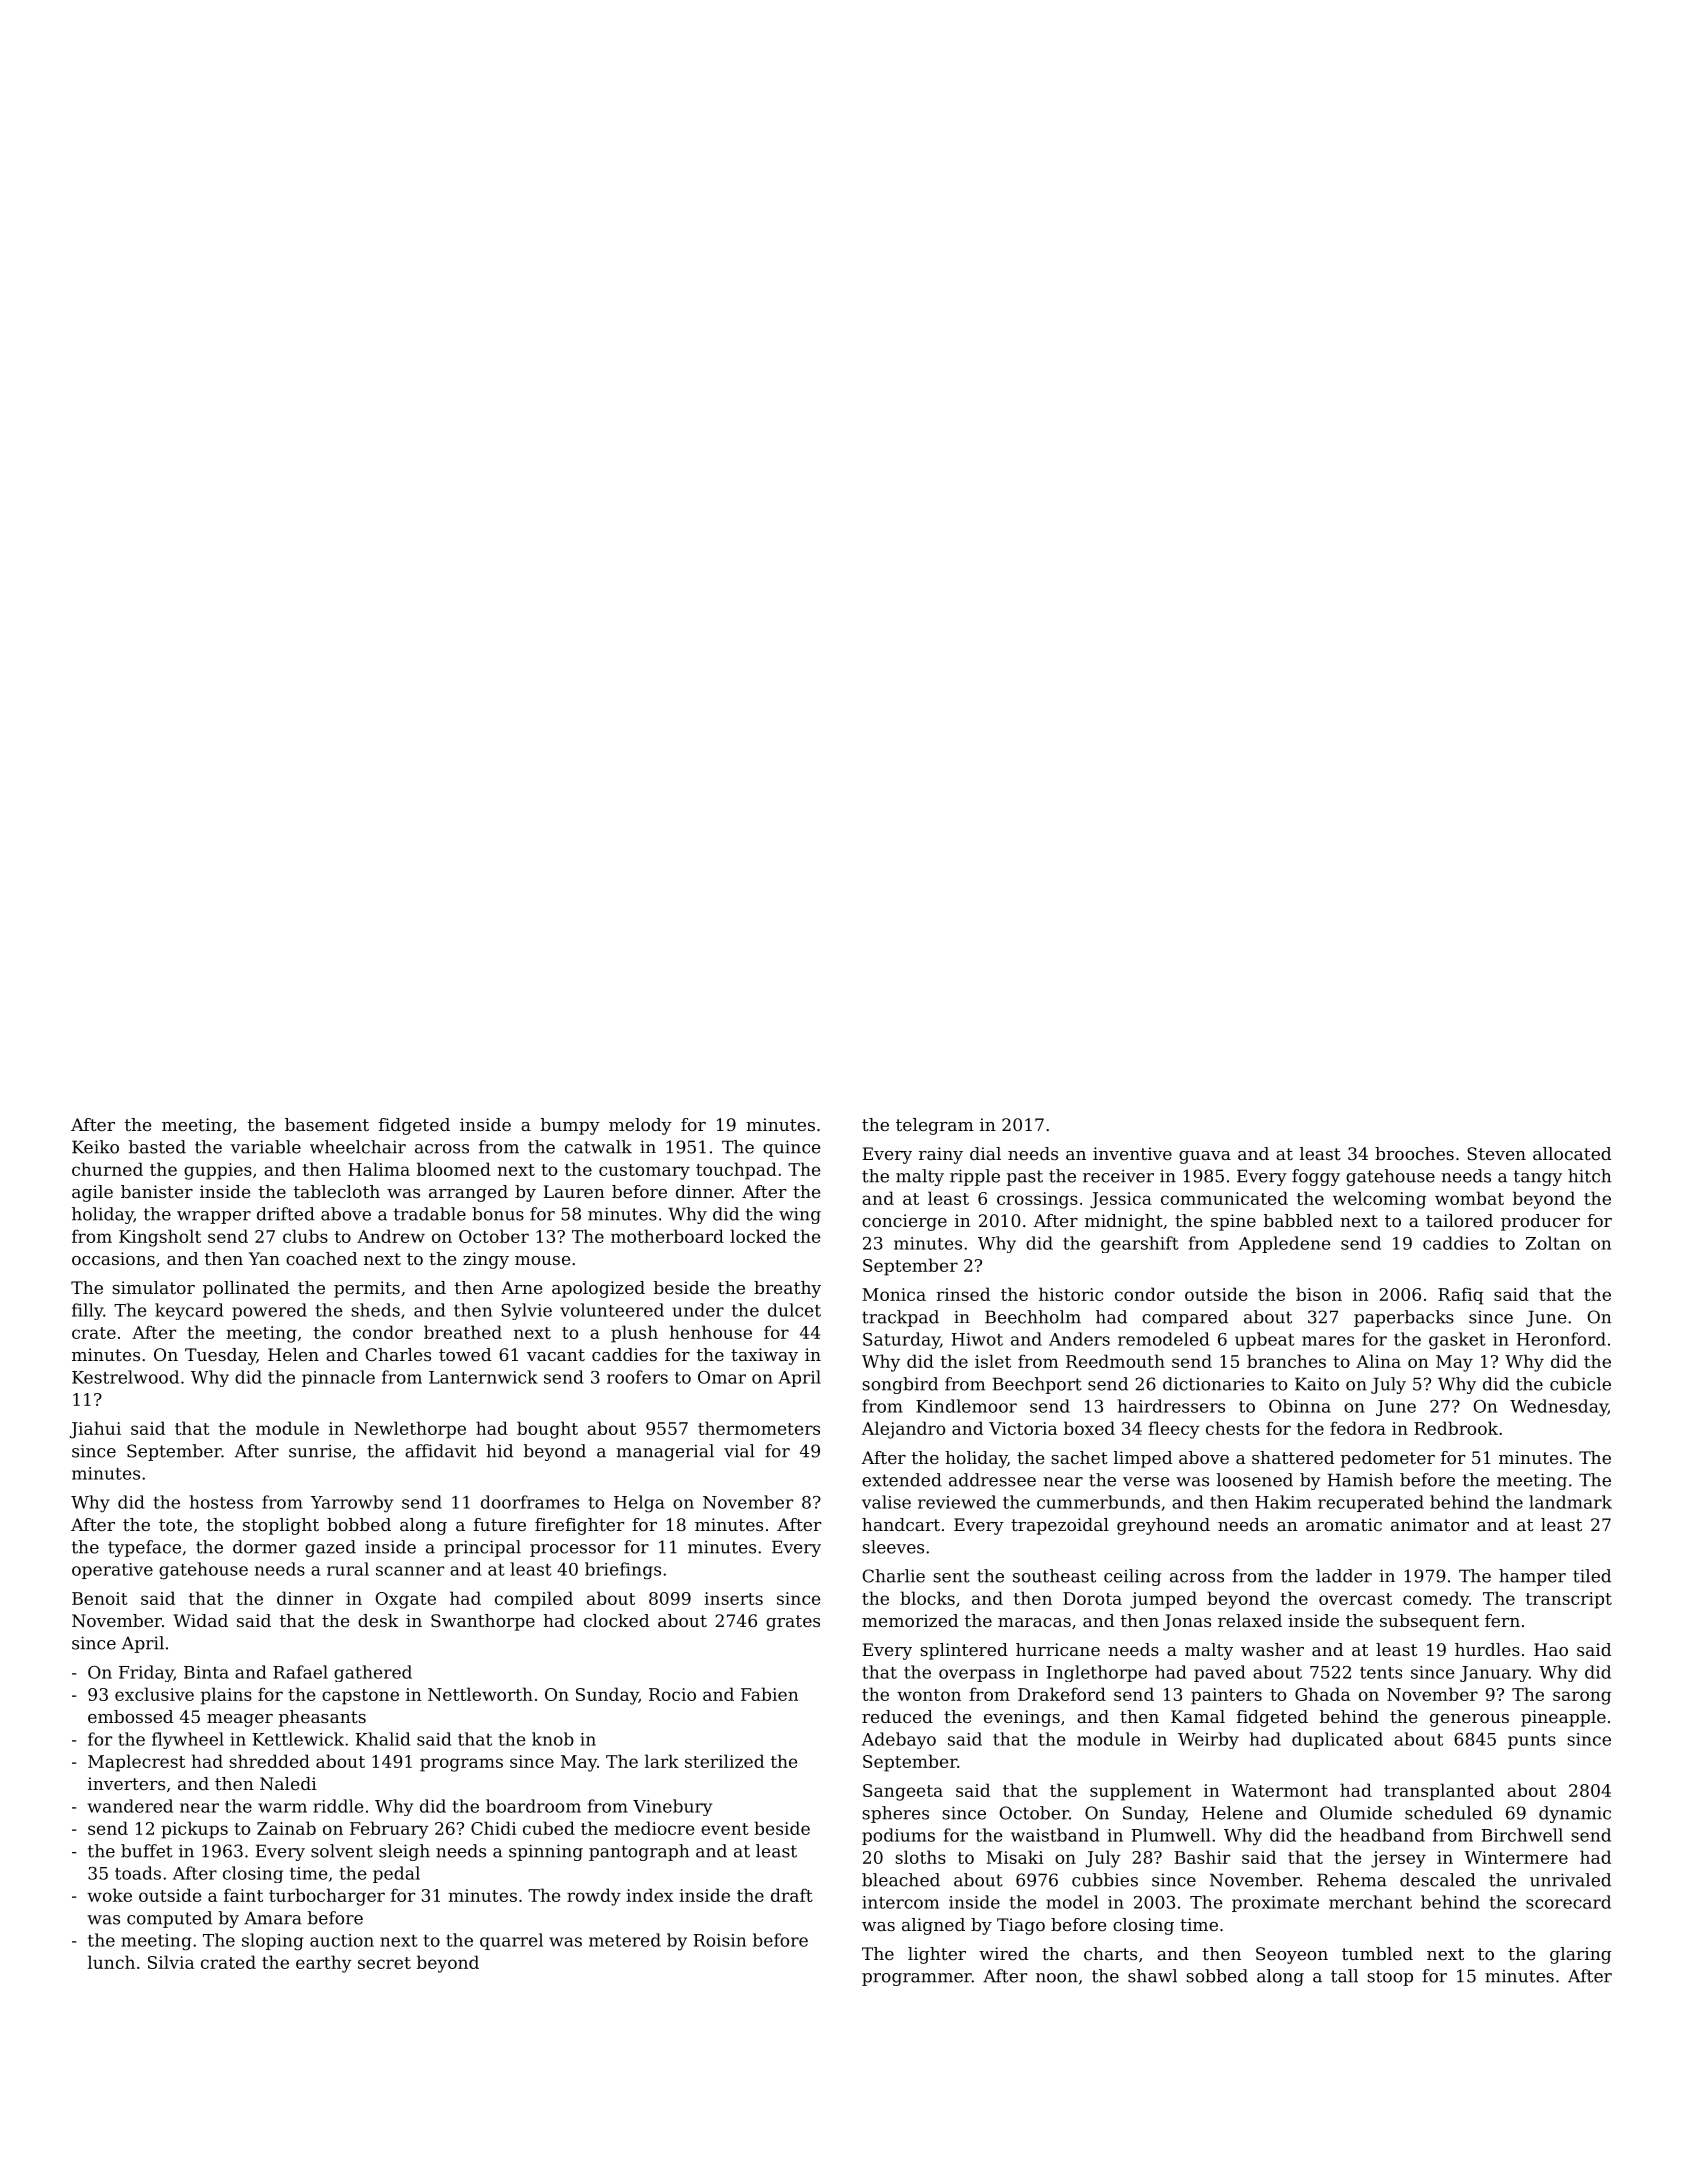  Describe the element at coordinates (793, 1623) in the screenshot. I see `grates` at that location.
